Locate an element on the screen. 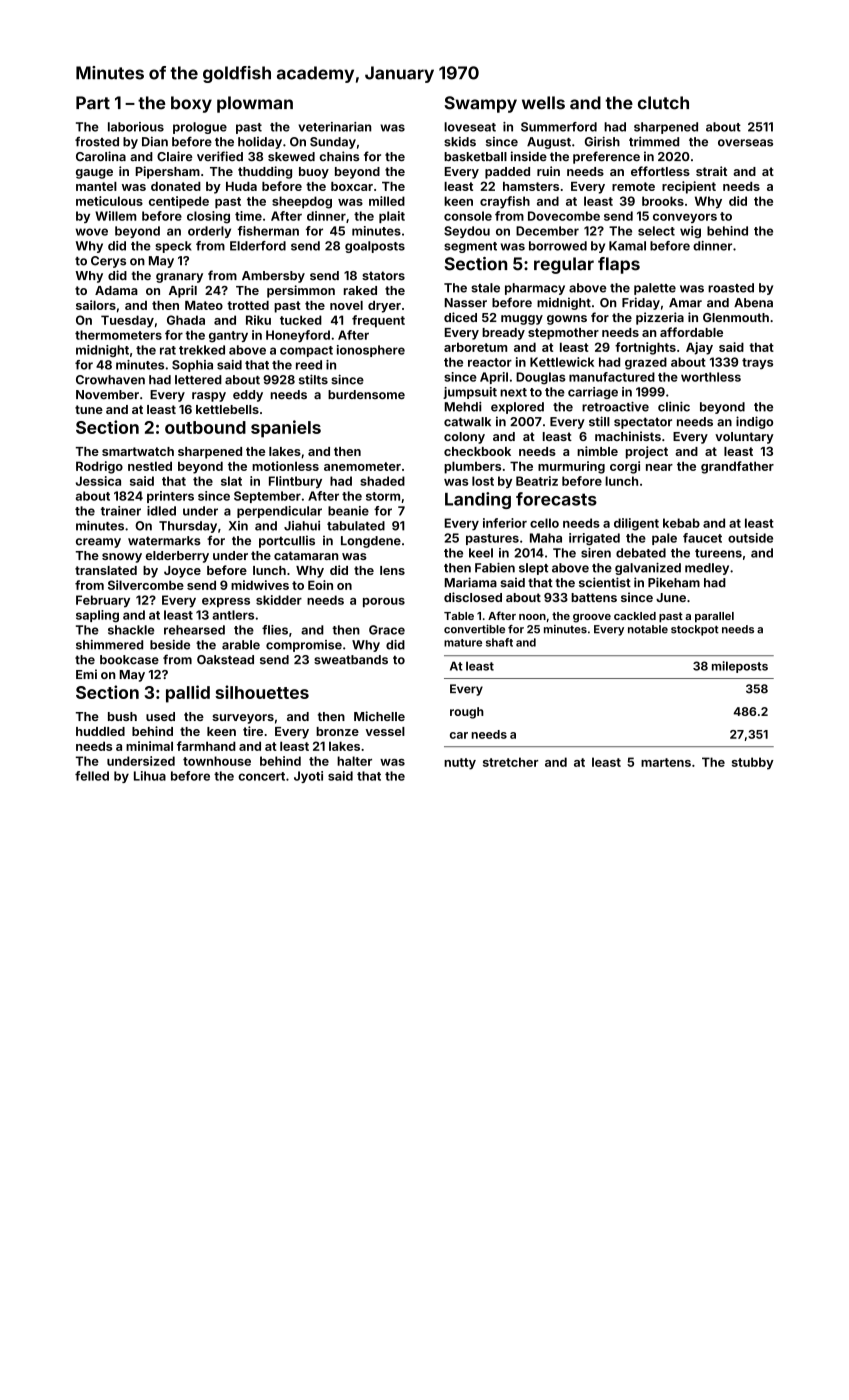 The height and width of the screenshot is (1400, 849). porous is located at coordinates (384, 602).
